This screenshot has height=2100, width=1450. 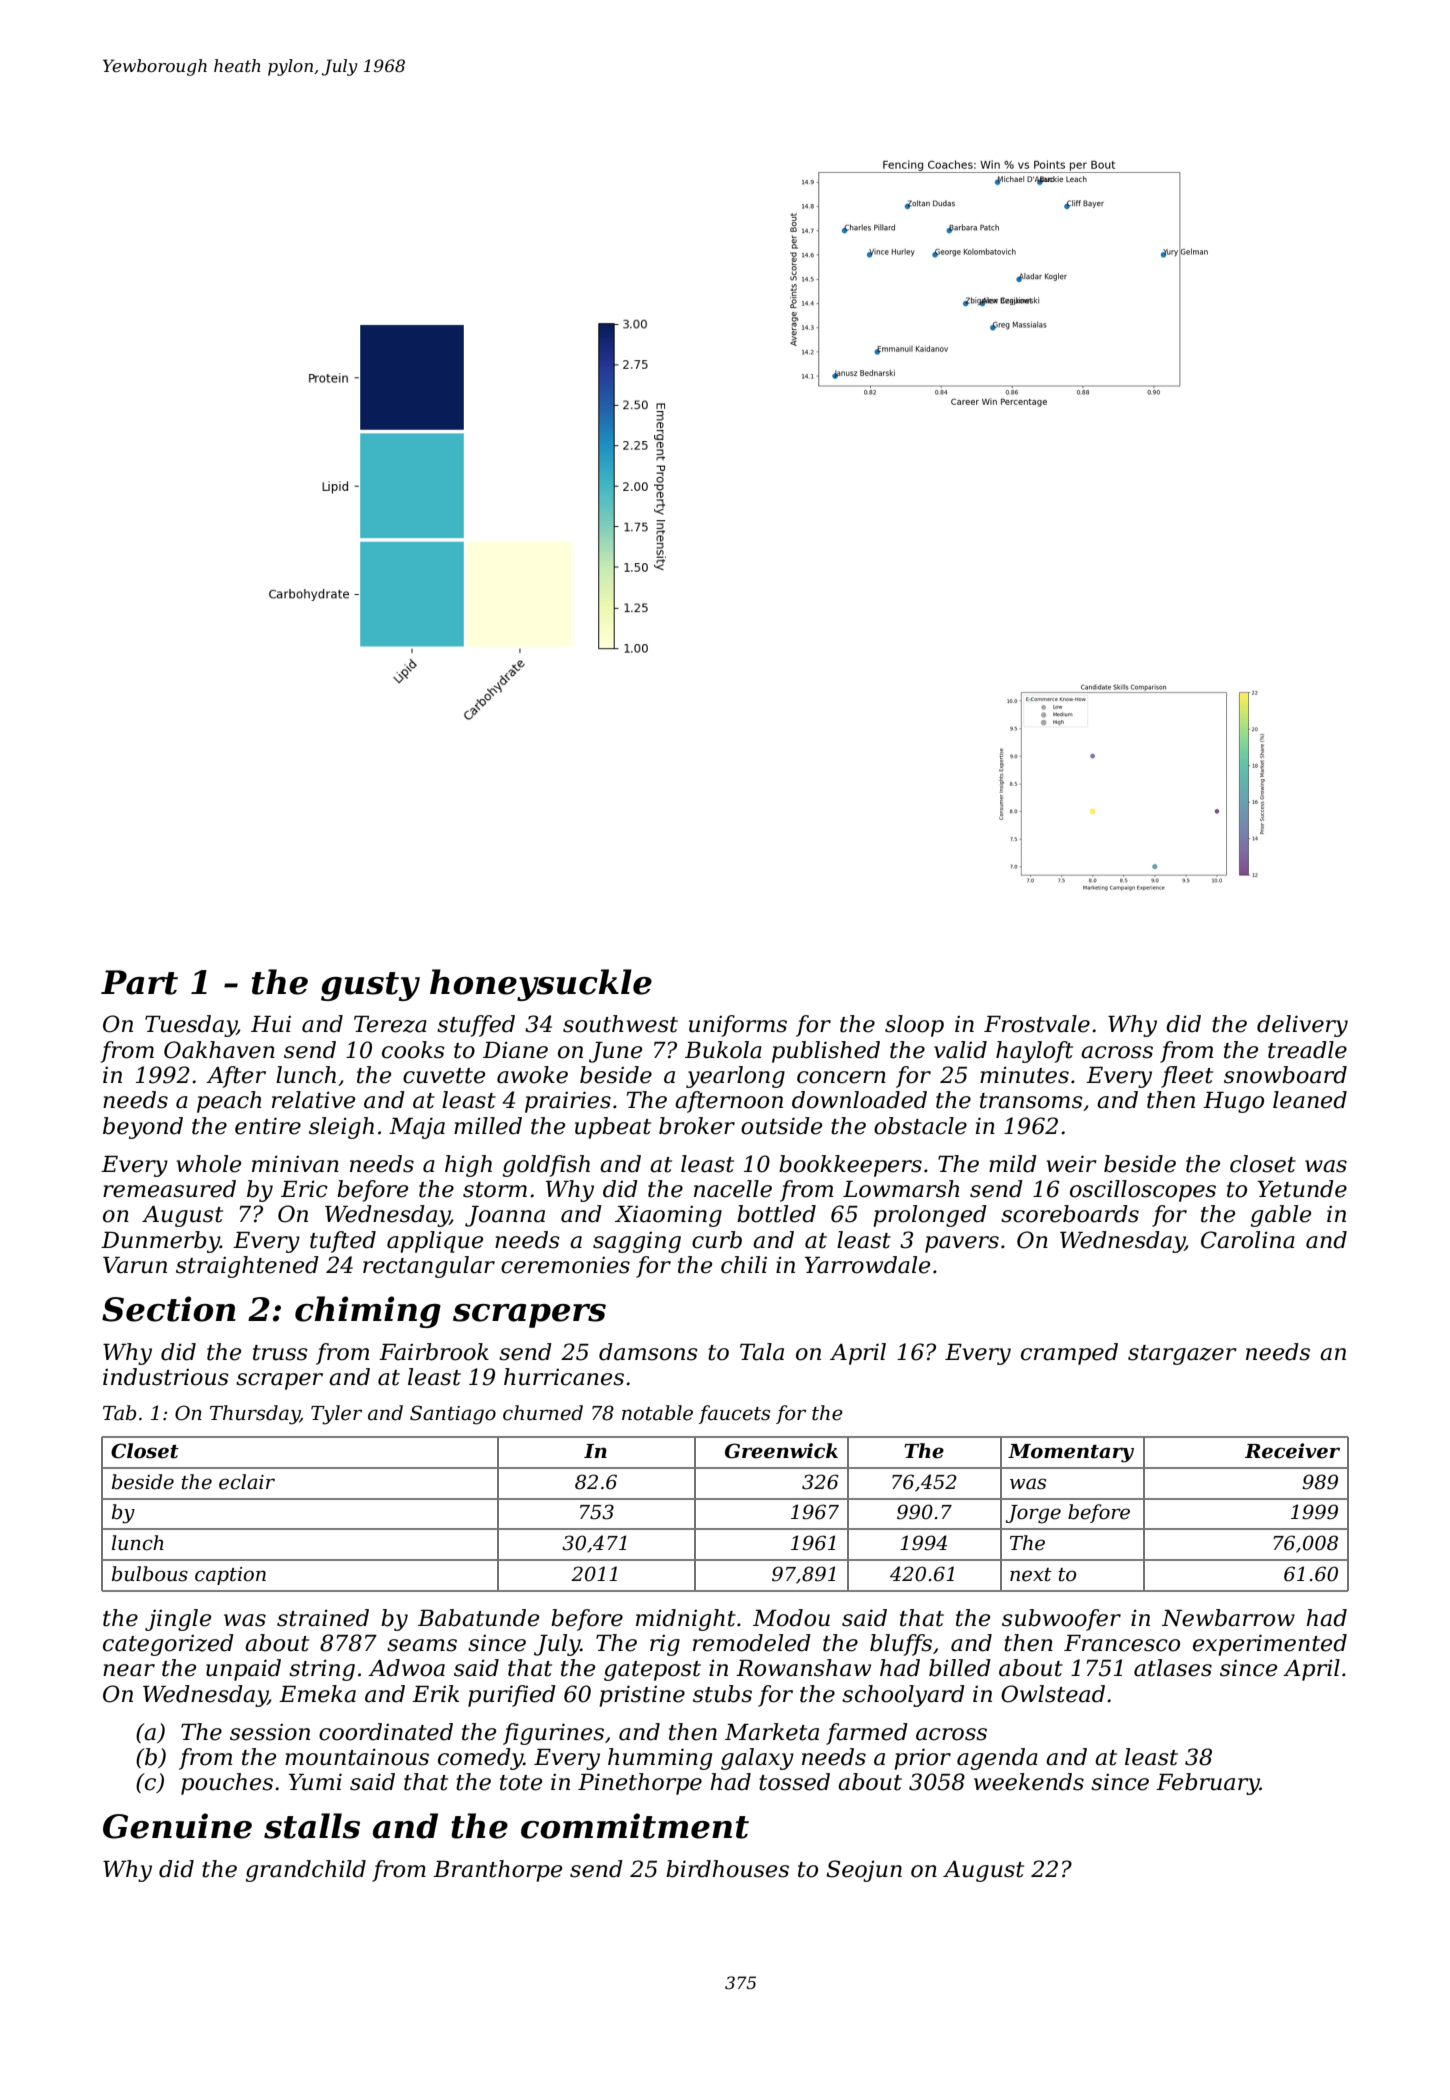 I want to click on stargazer, so click(x=1182, y=1355).
